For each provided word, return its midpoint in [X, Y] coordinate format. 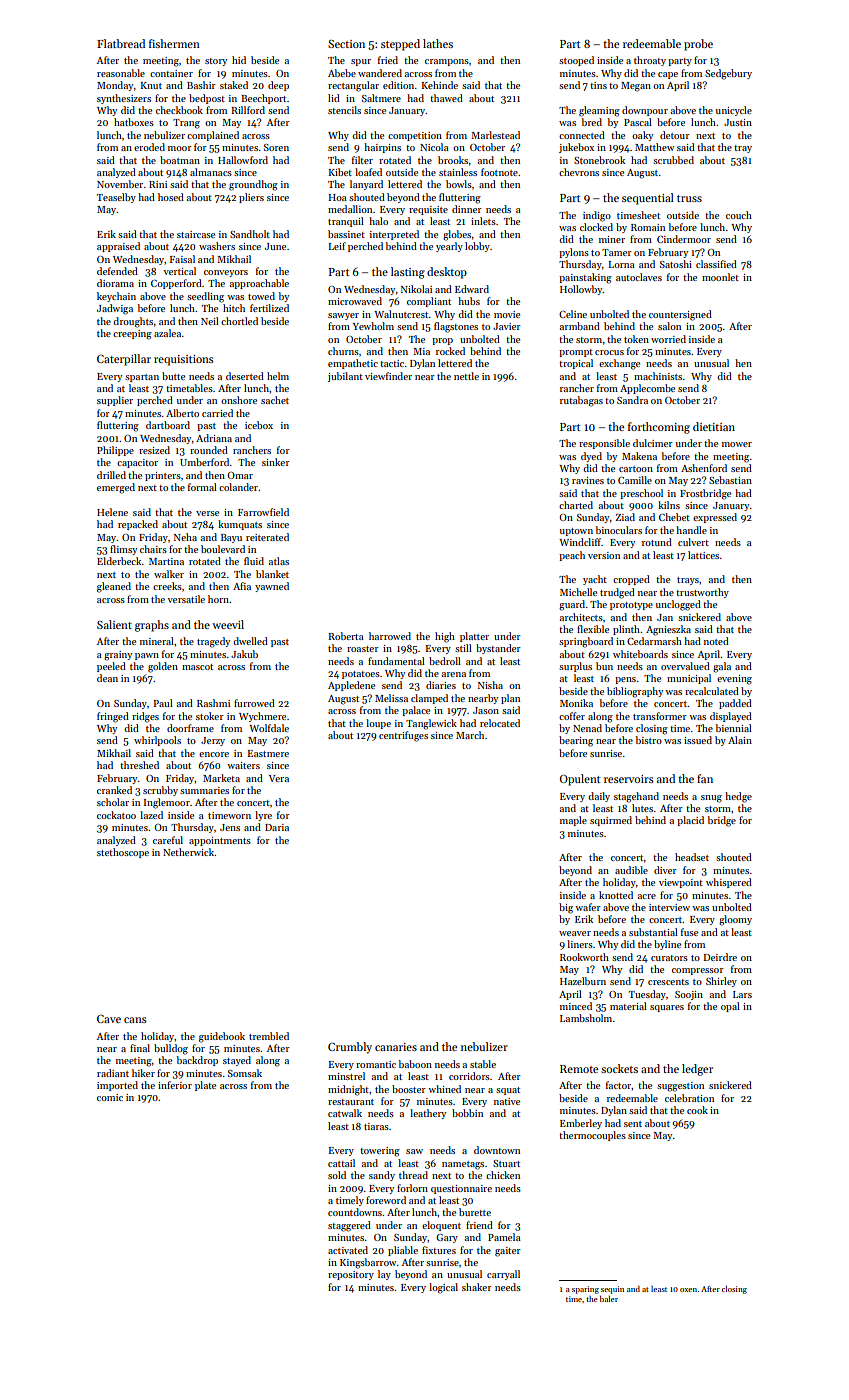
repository [351, 1275]
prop [442, 341]
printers [163, 476]
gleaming [599, 111]
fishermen [174, 43]
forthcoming [659, 428]
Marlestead [495, 135]
